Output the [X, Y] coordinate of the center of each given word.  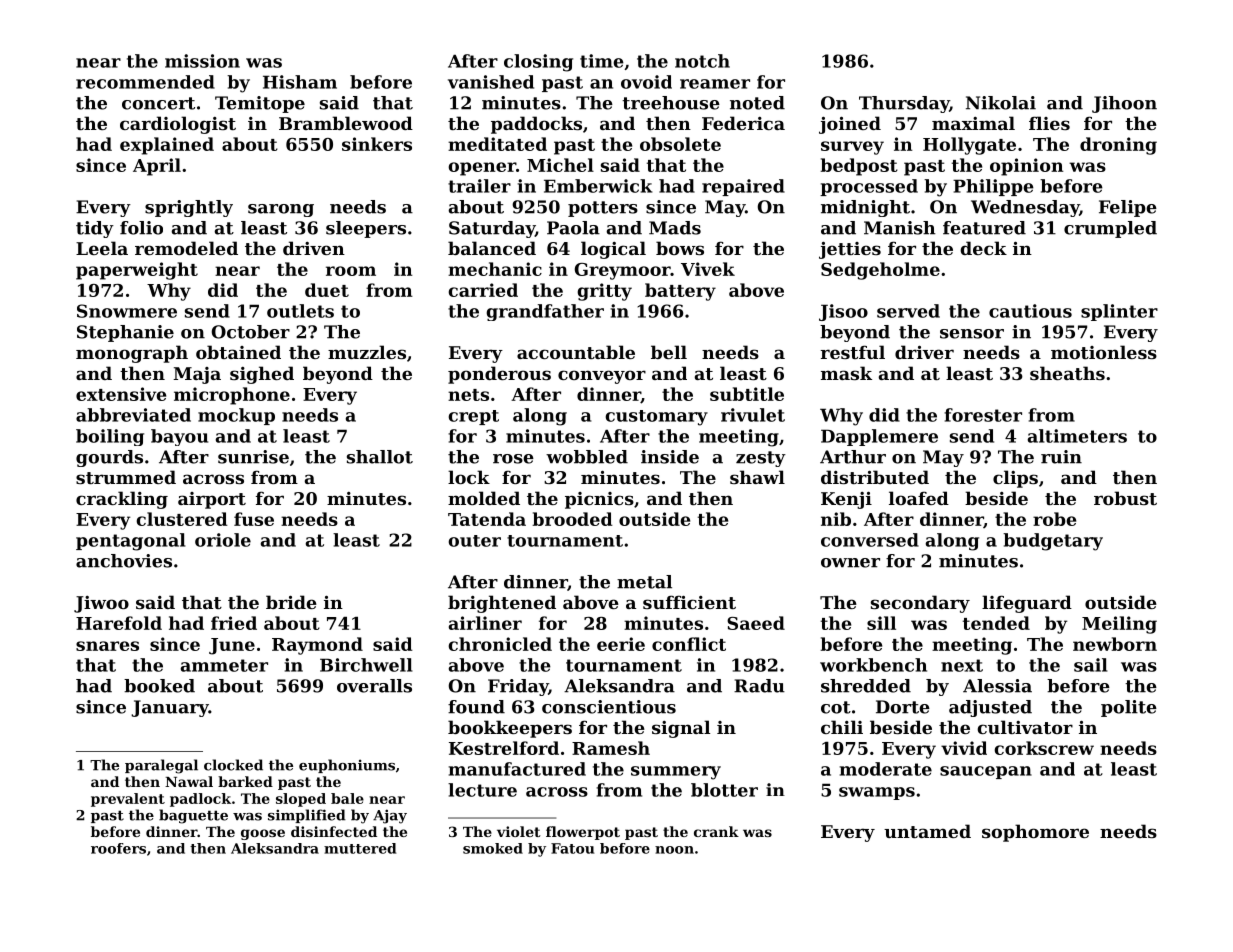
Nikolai [1001, 103]
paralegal [161, 766]
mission [202, 61]
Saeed [756, 623]
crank [716, 831]
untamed [927, 831]
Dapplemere [879, 437]
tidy [95, 229]
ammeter [224, 665]
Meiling [1119, 625]
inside [670, 457]
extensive [121, 394]
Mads [675, 228]
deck [983, 248]
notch [702, 61]
